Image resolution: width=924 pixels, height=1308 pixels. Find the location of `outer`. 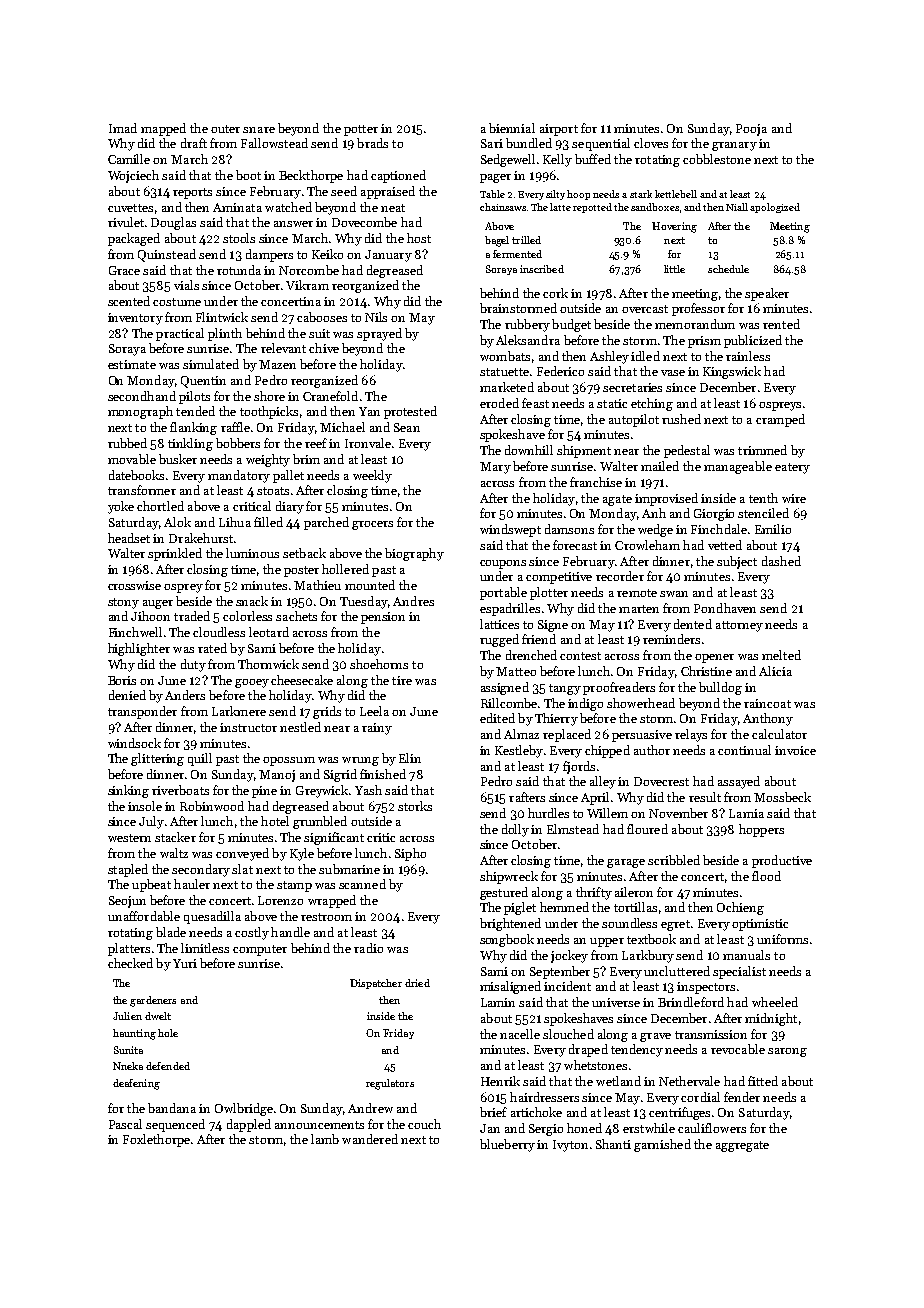

outer is located at coordinates (225, 129).
